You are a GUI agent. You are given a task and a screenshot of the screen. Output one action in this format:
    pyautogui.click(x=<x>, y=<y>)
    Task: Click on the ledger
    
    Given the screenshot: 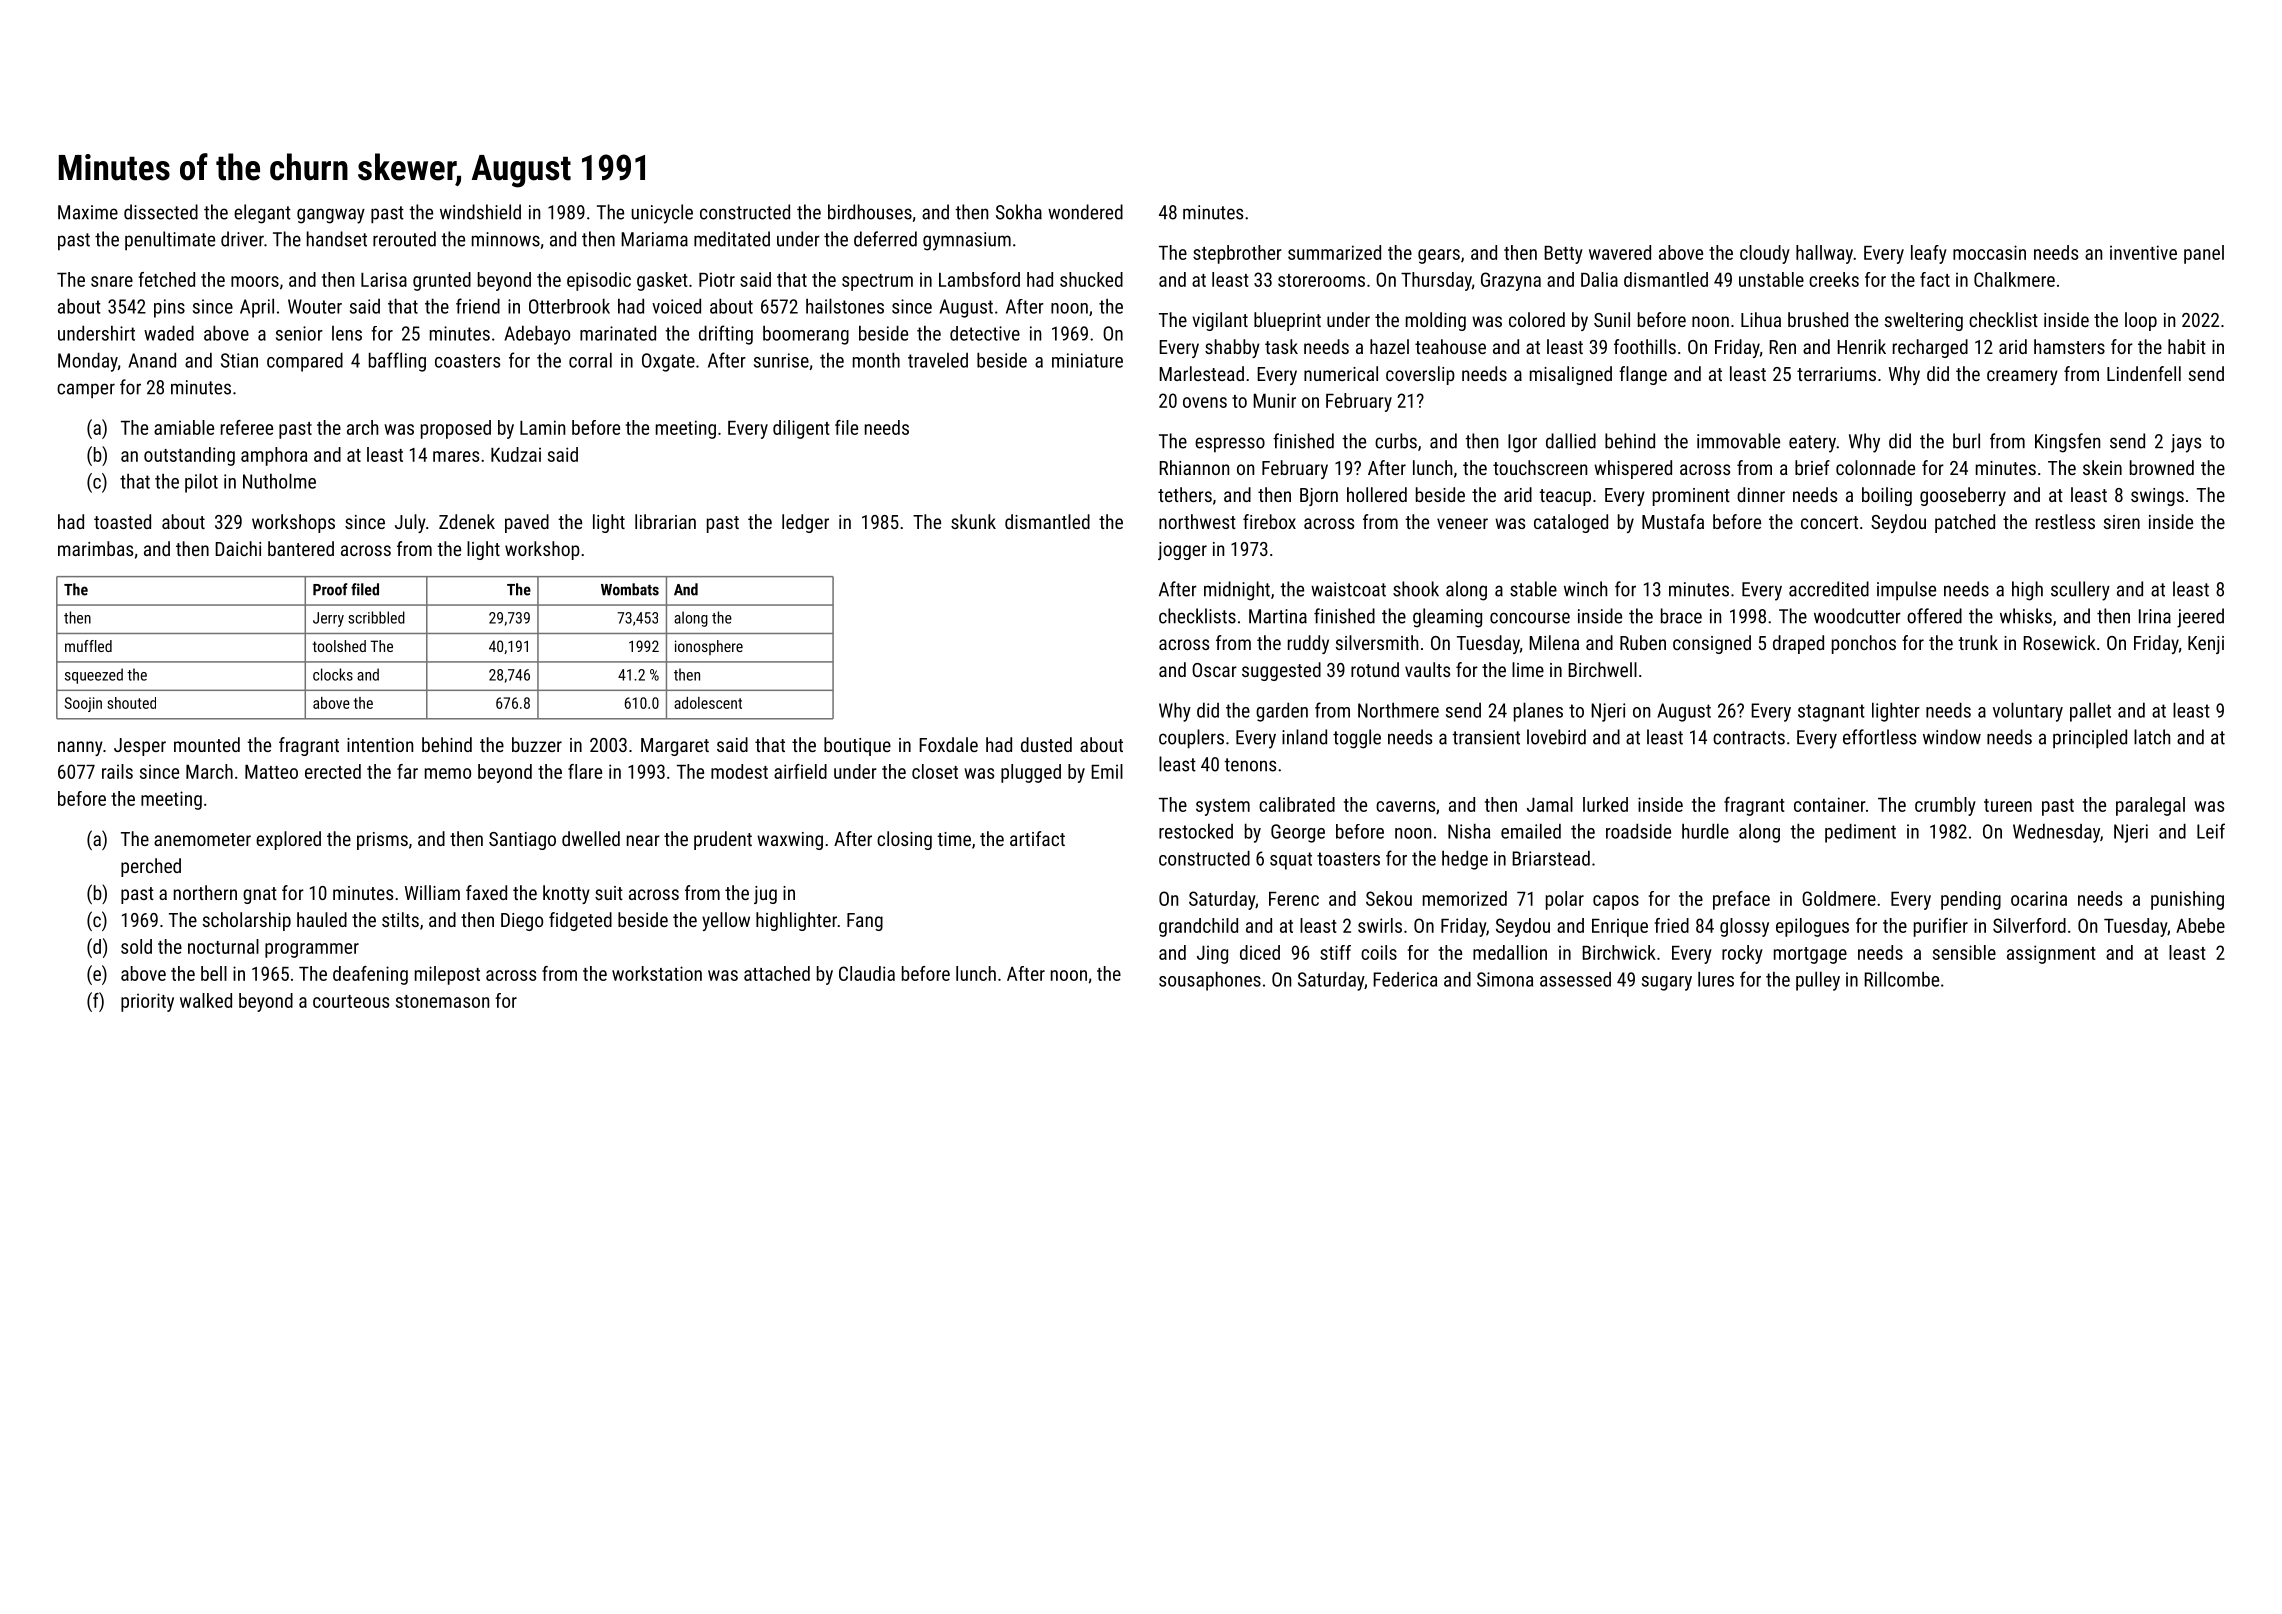 What is the action you would take?
    pyautogui.click(x=805, y=523)
